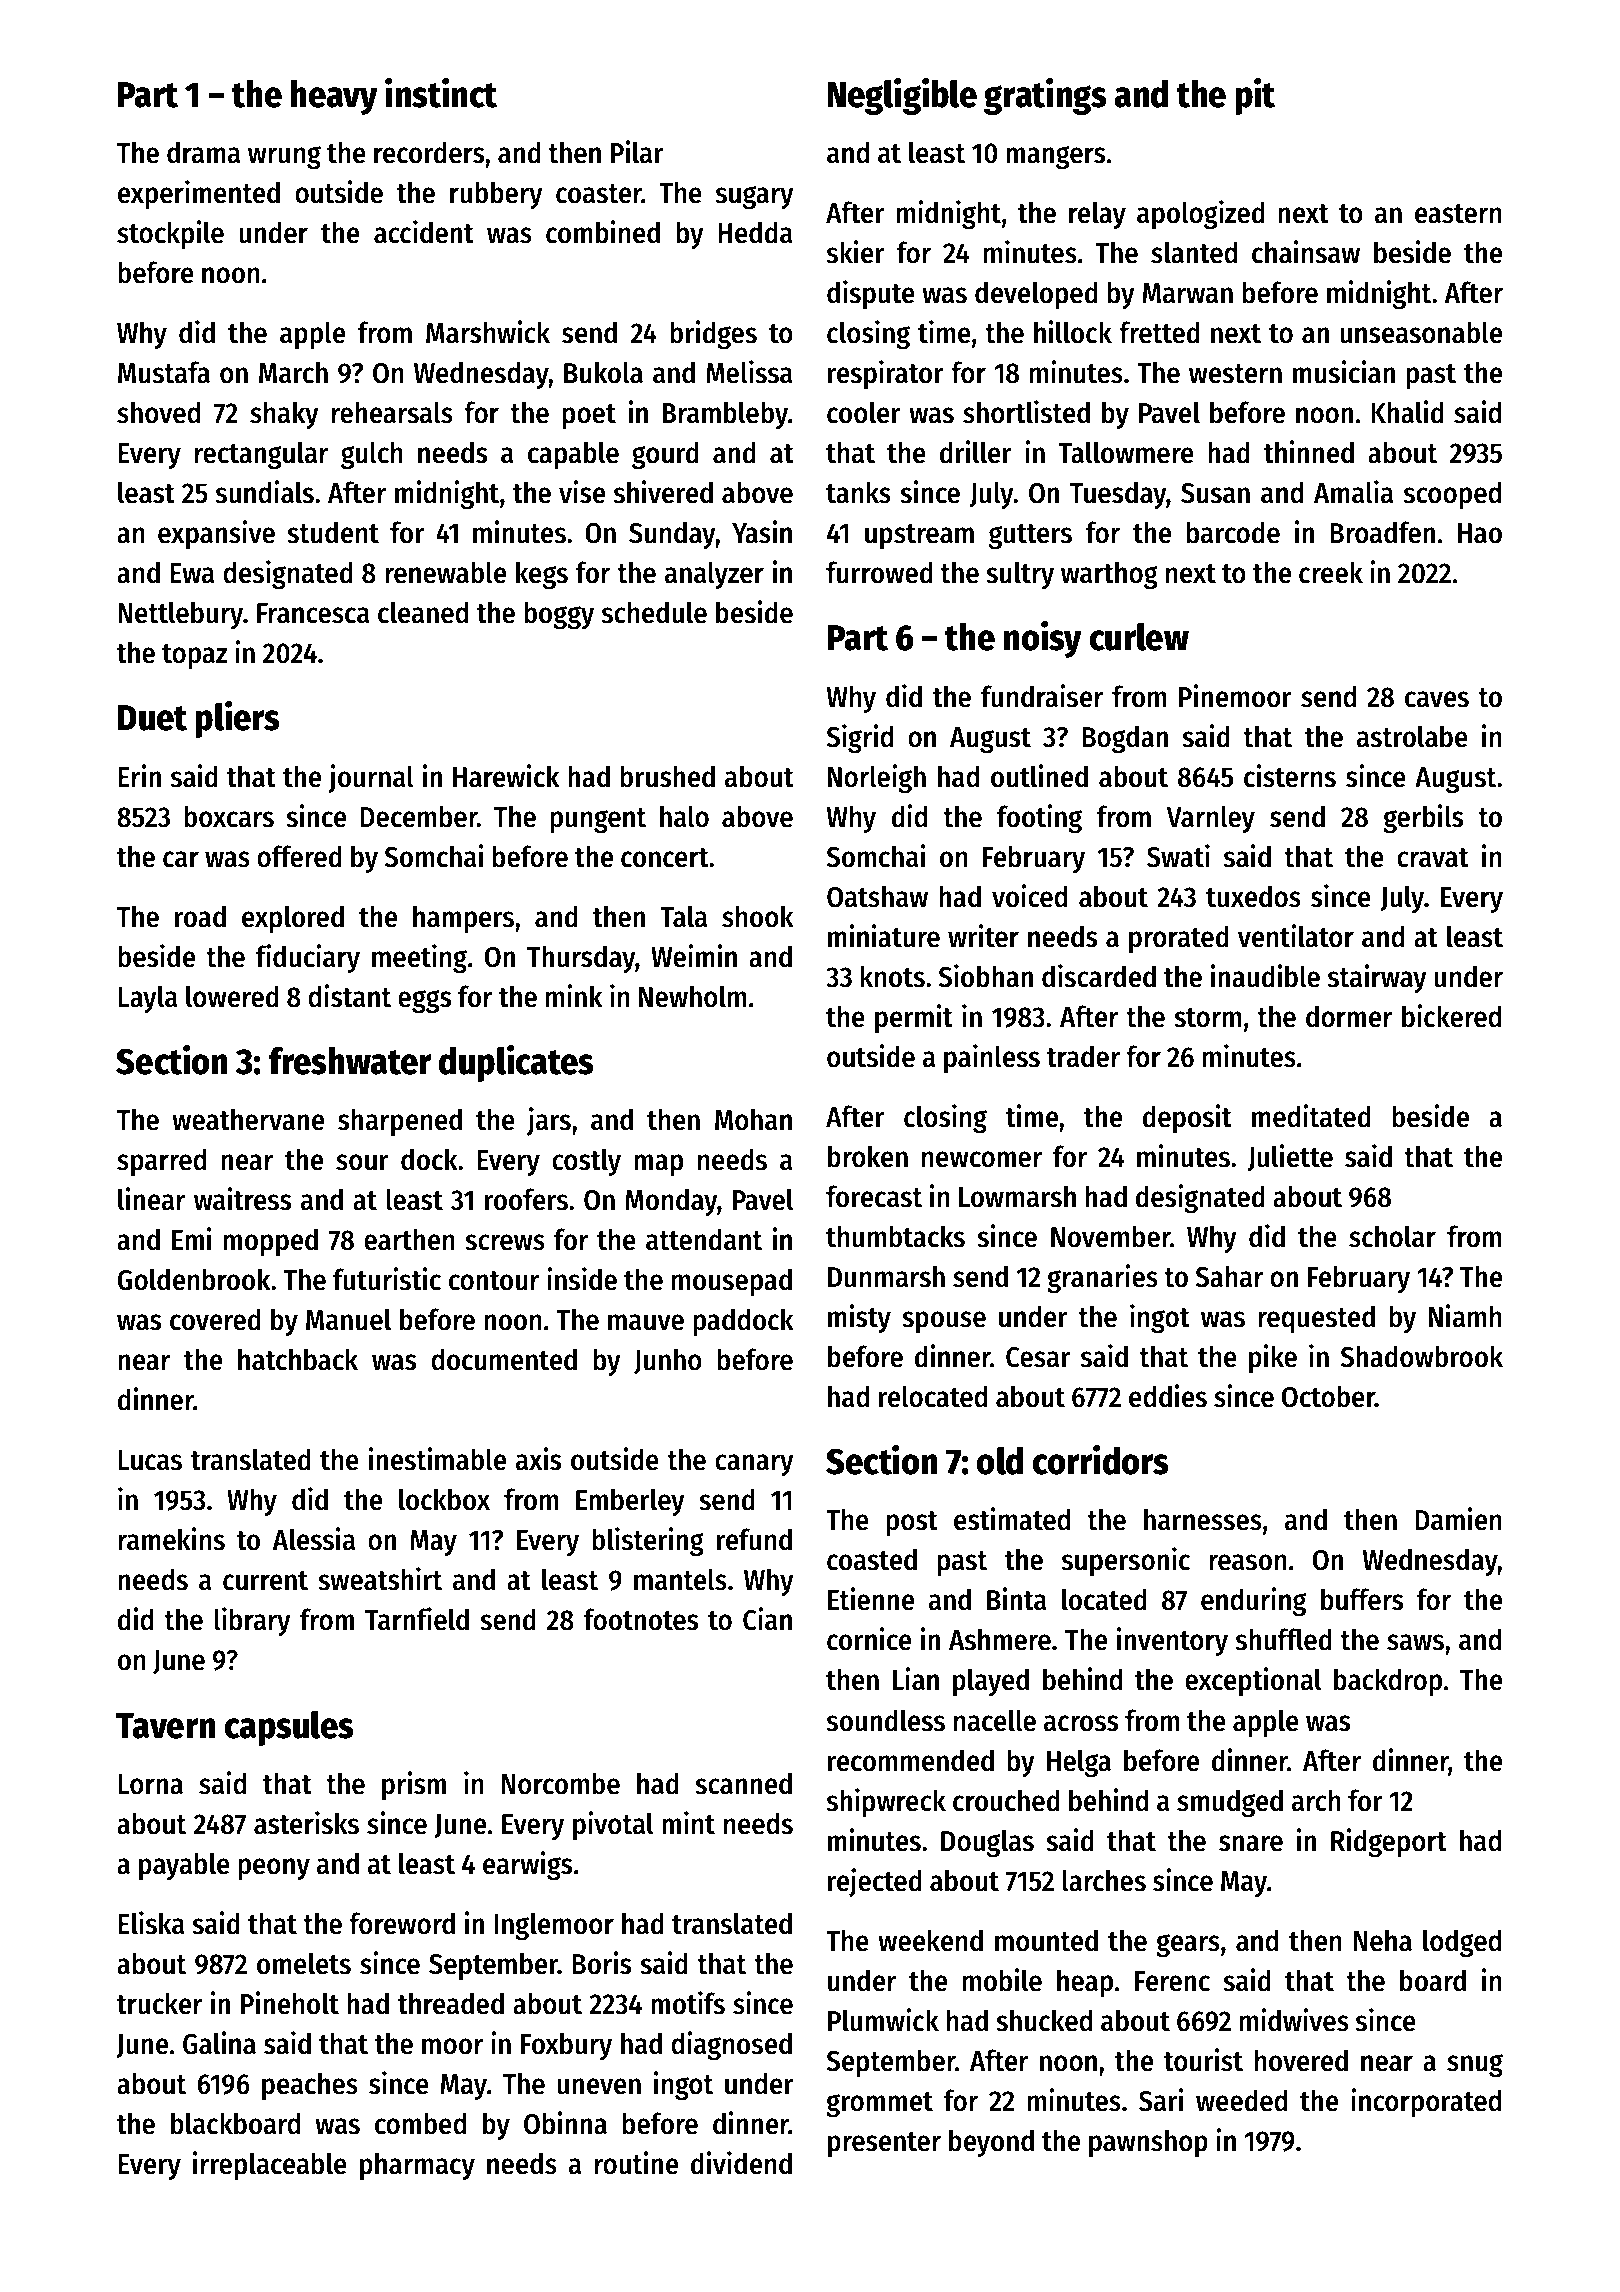  What do you see at coordinates (755, 197) in the page?
I see `sugary` at bounding box center [755, 197].
